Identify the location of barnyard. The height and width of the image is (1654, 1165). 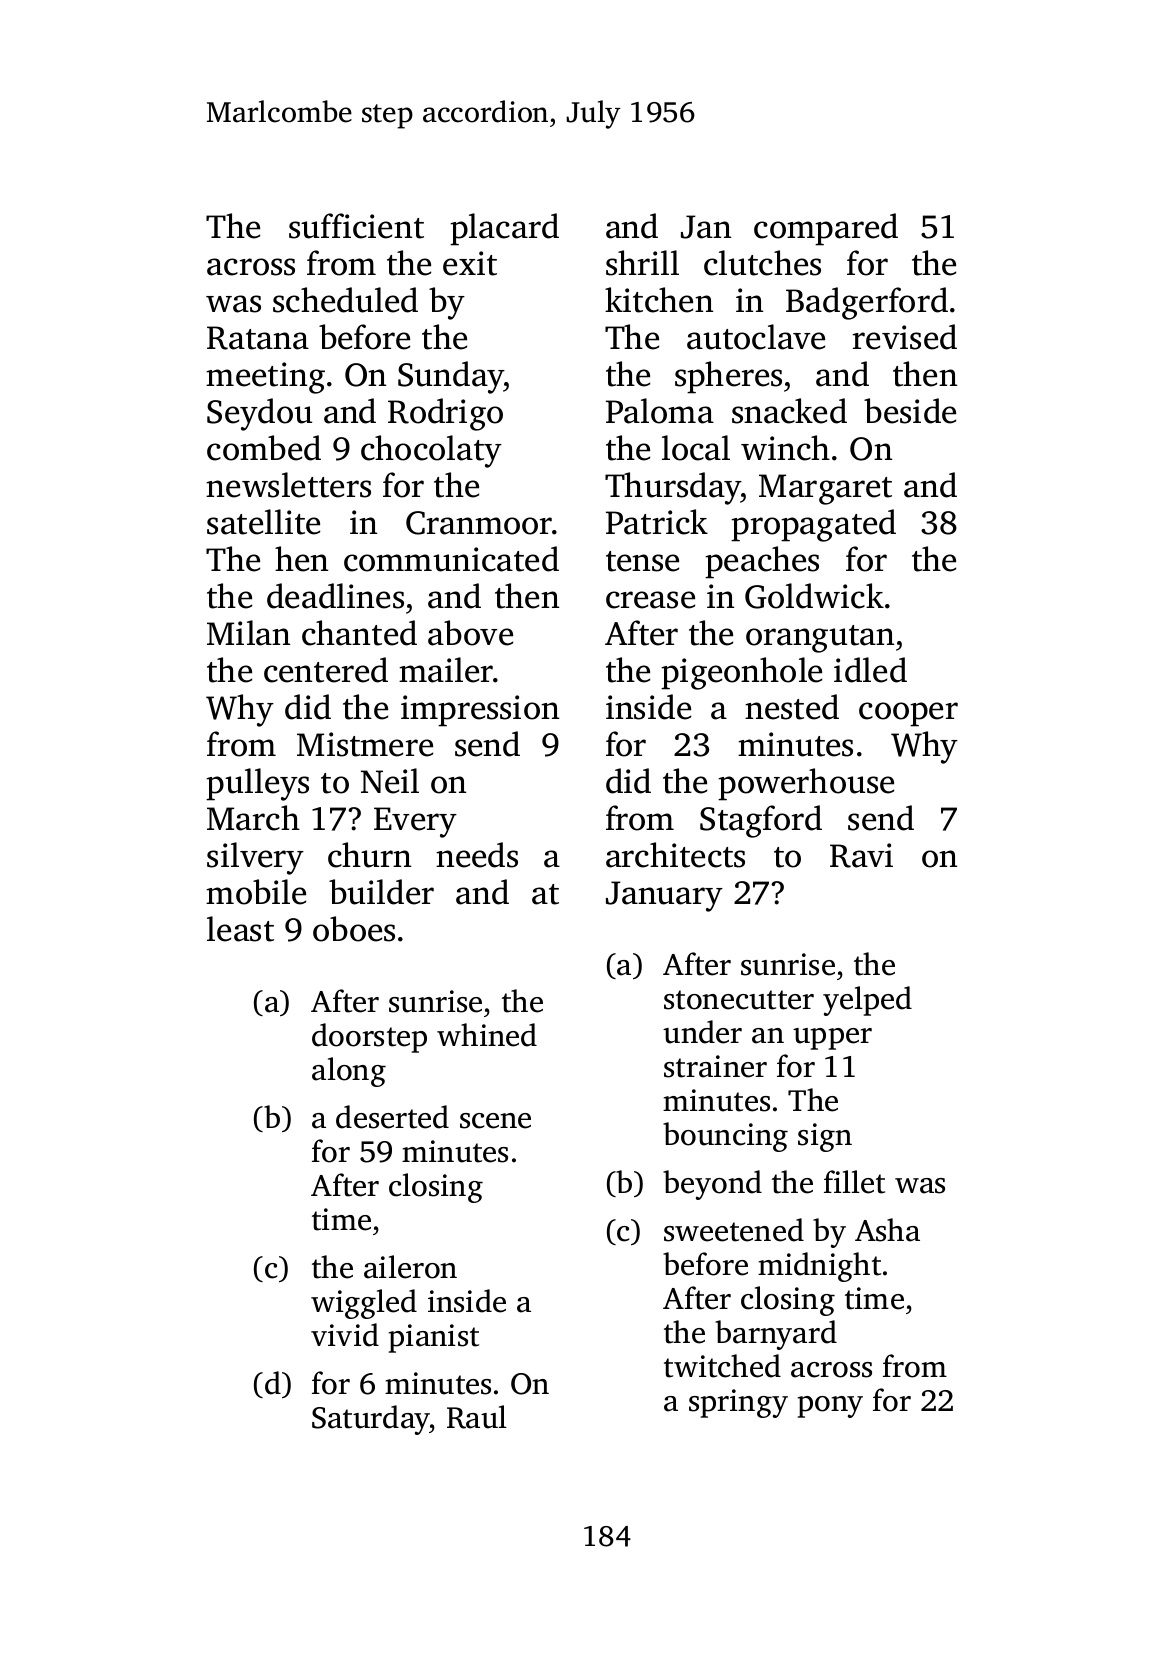
(776, 1335).
